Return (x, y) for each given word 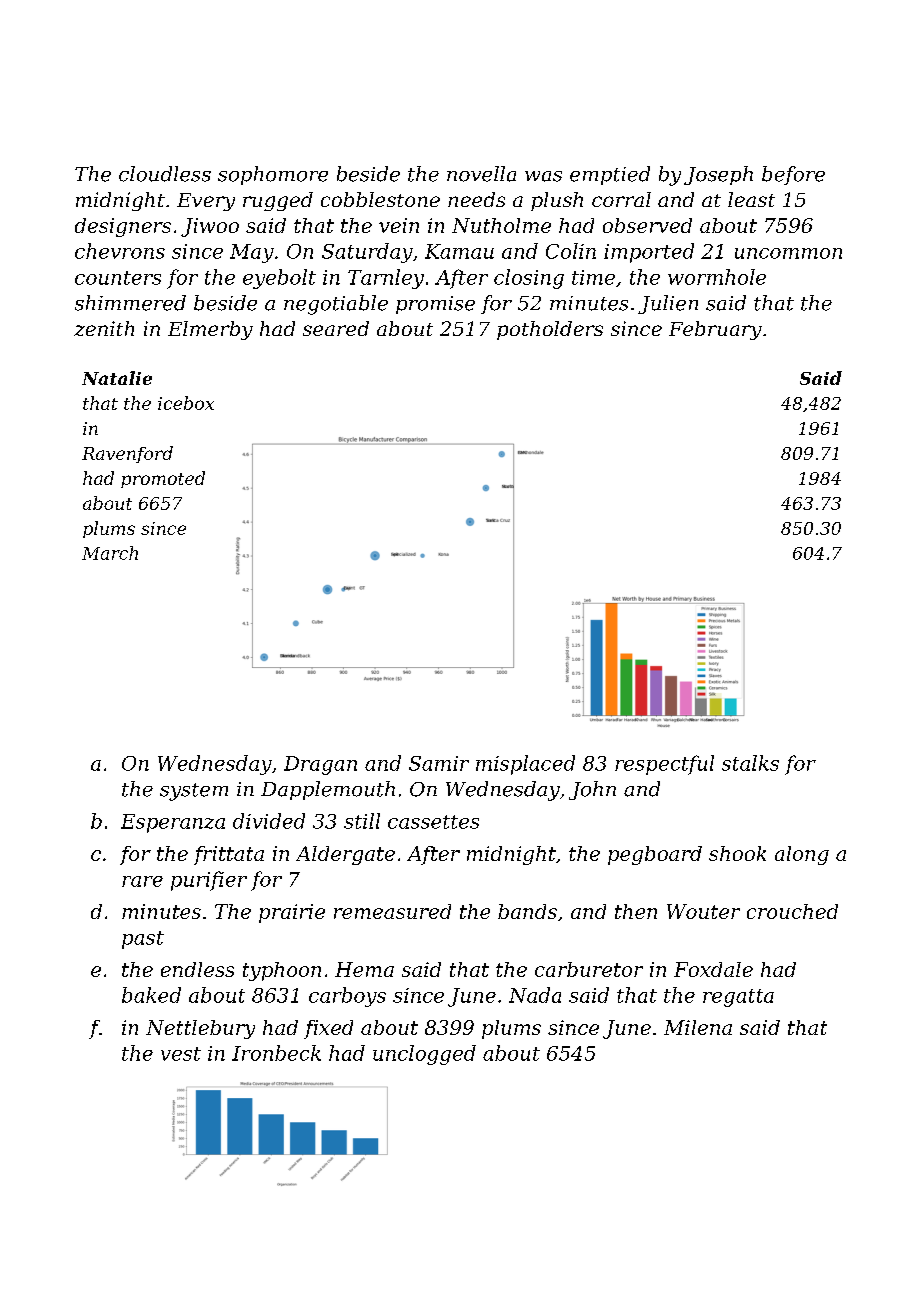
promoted (163, 479)
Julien (668, 304)
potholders (550, 330)
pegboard (655, 855)
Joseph (718, 175)
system (194, 792)
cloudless (165, 174)
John (592, 790)
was (543, 176)
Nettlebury (200, 1029)
